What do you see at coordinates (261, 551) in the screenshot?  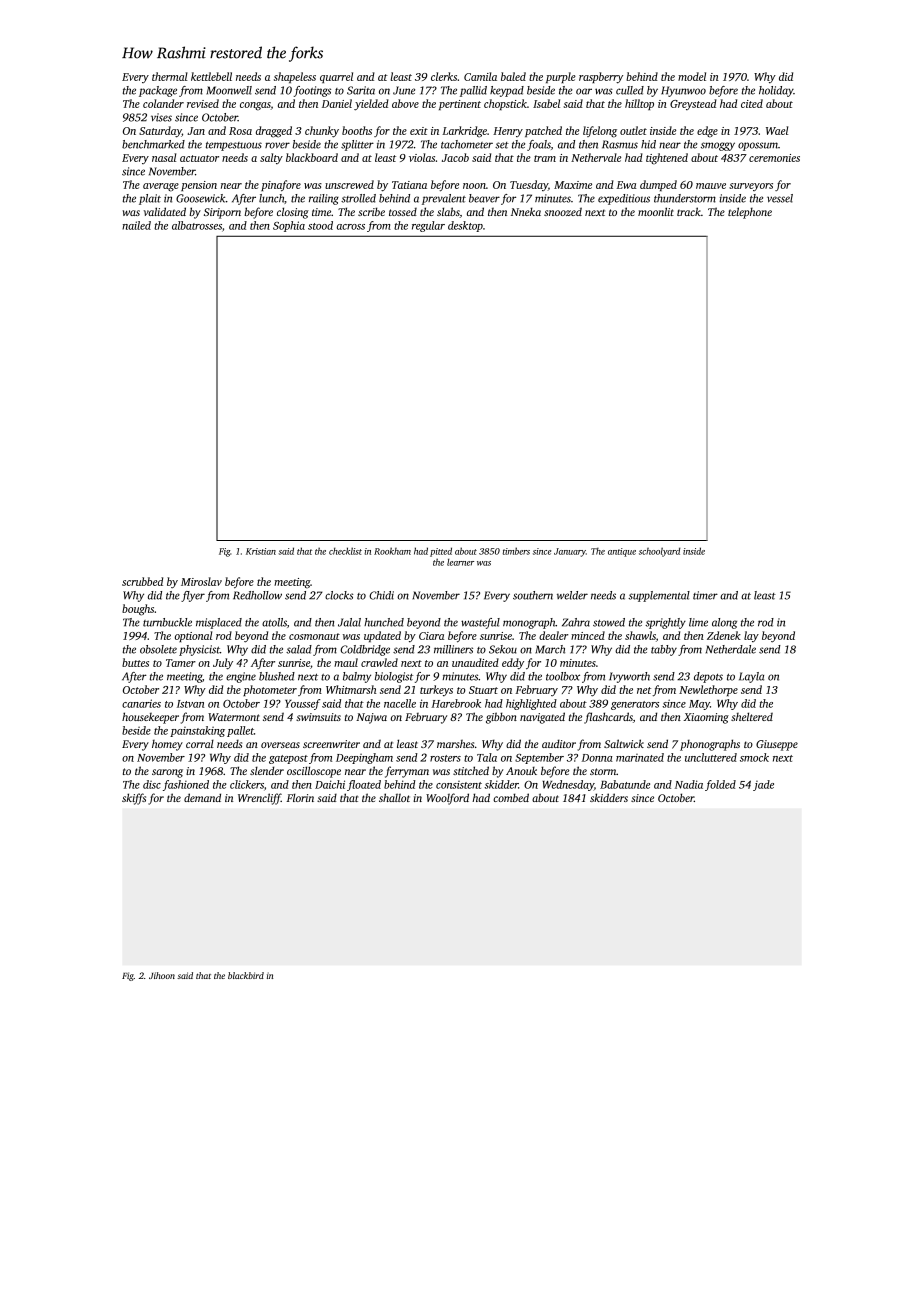 I see `Kristian` at bounding box center [261, 551].
